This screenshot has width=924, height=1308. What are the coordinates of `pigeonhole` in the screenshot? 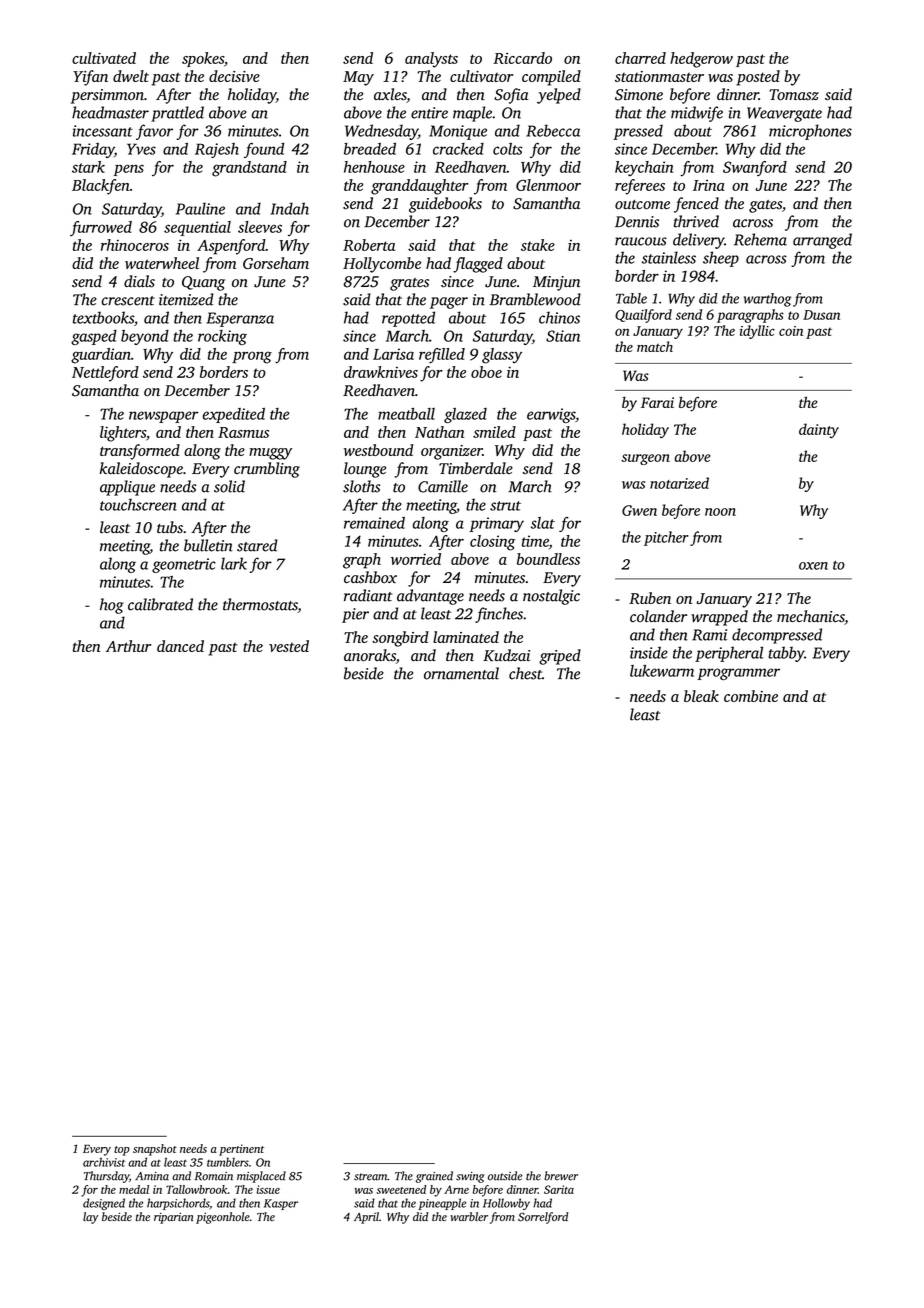 It's located at (223, 1218).
